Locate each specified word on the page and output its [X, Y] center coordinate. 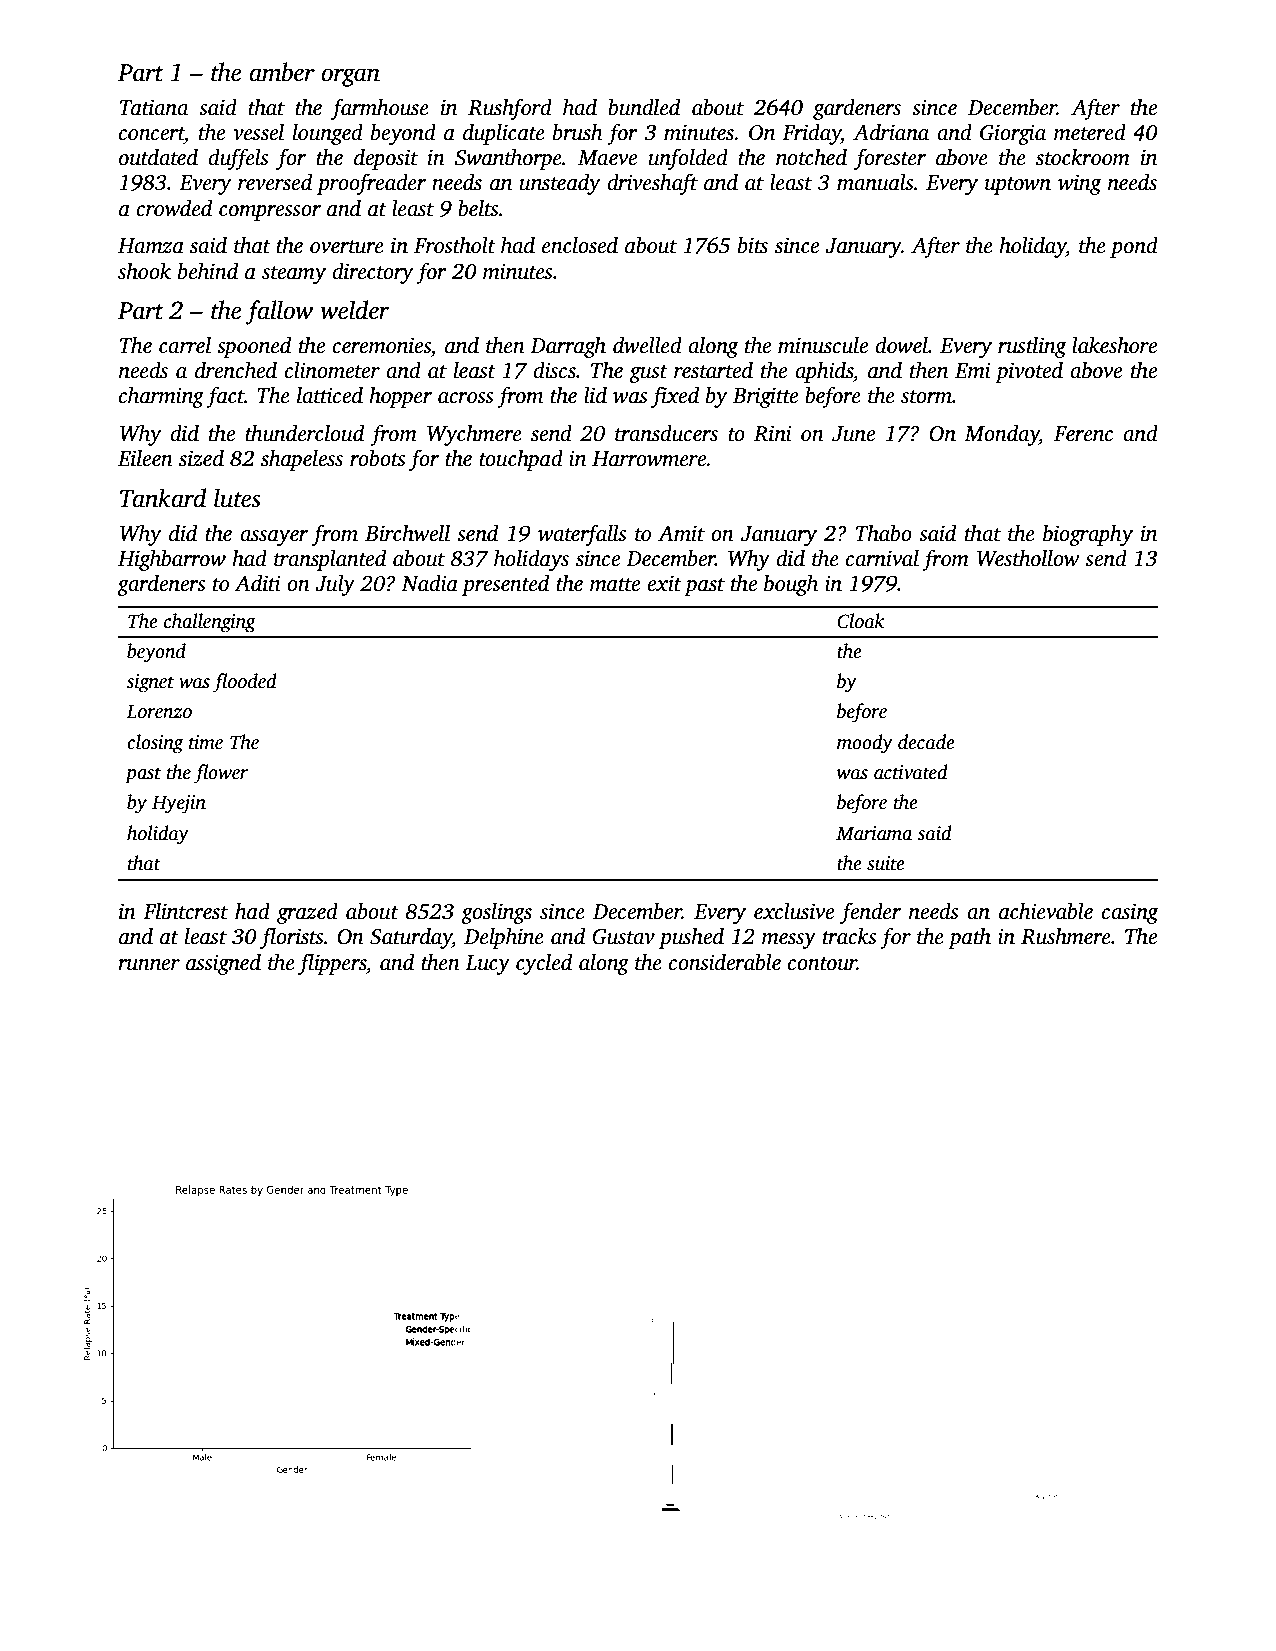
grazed [307, 913]
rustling [1032, 347]
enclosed [580, 245]
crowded [174, 208]
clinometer [332, 370]
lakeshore [1114, 345]
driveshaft [652, 184]
